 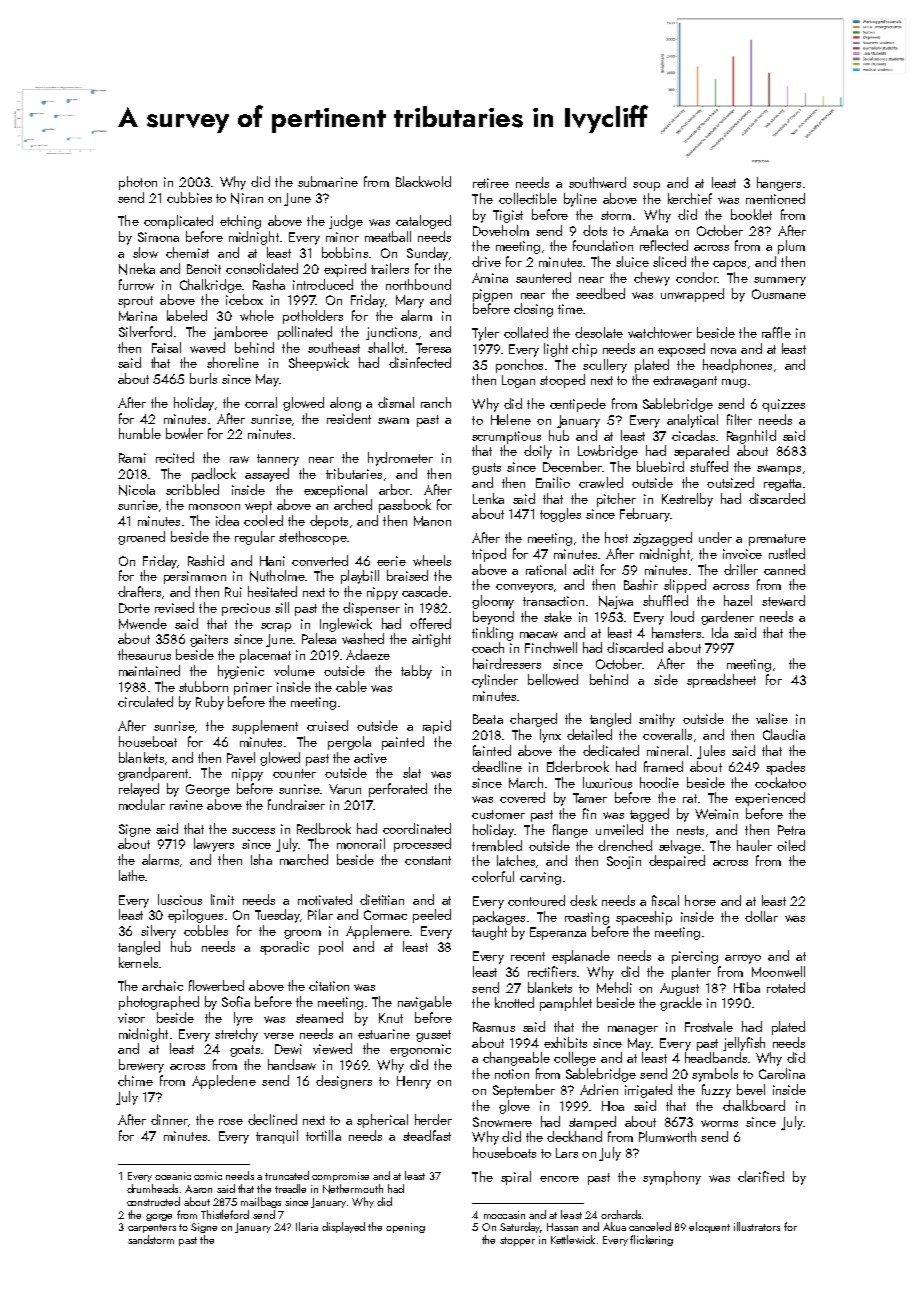 I want to click on sporadic, so click(x=284, y=948).
